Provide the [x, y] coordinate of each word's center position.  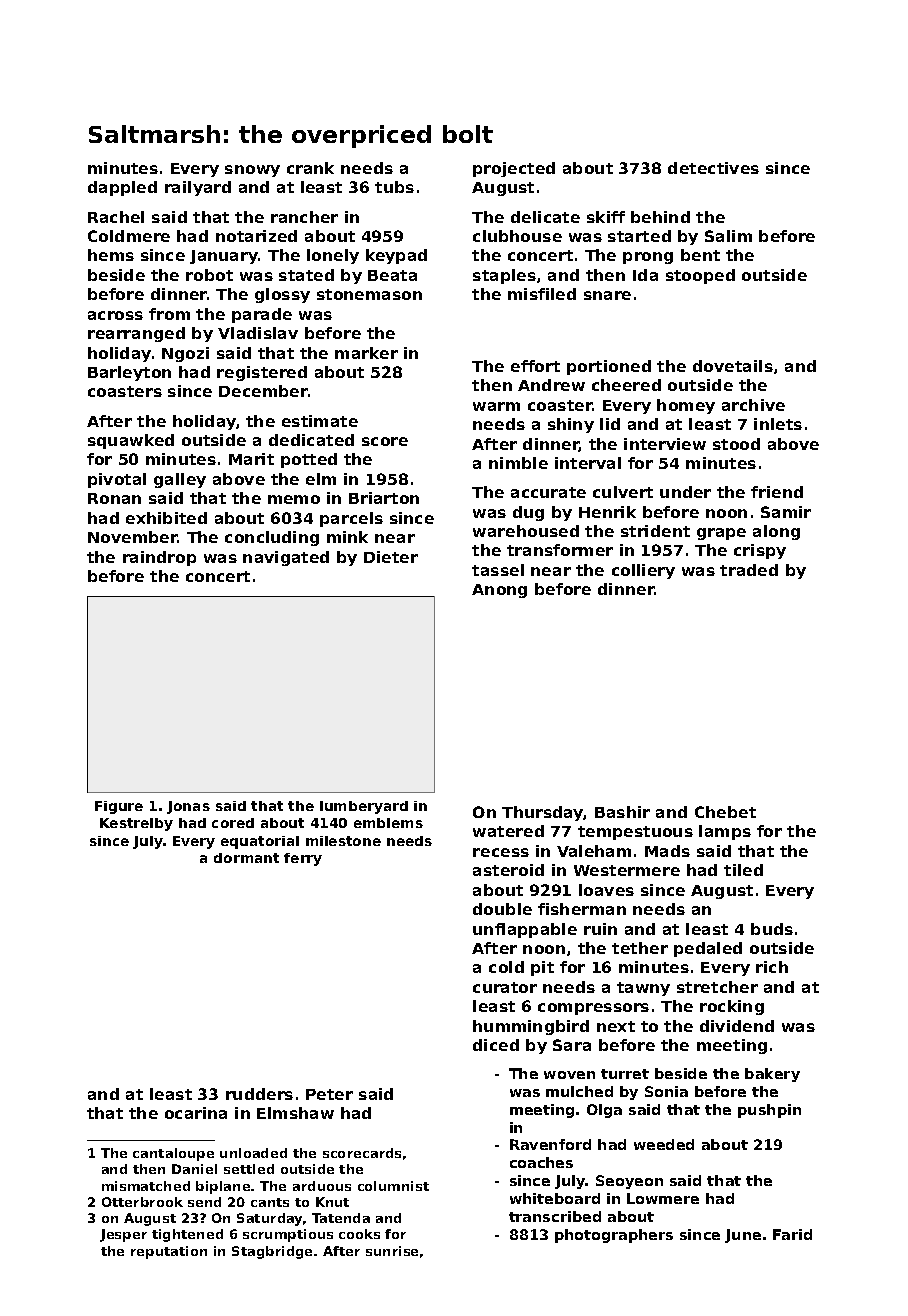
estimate [320, 421]
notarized [256, 236]
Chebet [725, 812]
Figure [119, 807]
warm [496, 406]
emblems [388, 823]
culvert [623, 492]
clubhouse [517, 236]
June [743, 1236]
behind [660, 217]
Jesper [123, 1235]
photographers [614, 1236]
